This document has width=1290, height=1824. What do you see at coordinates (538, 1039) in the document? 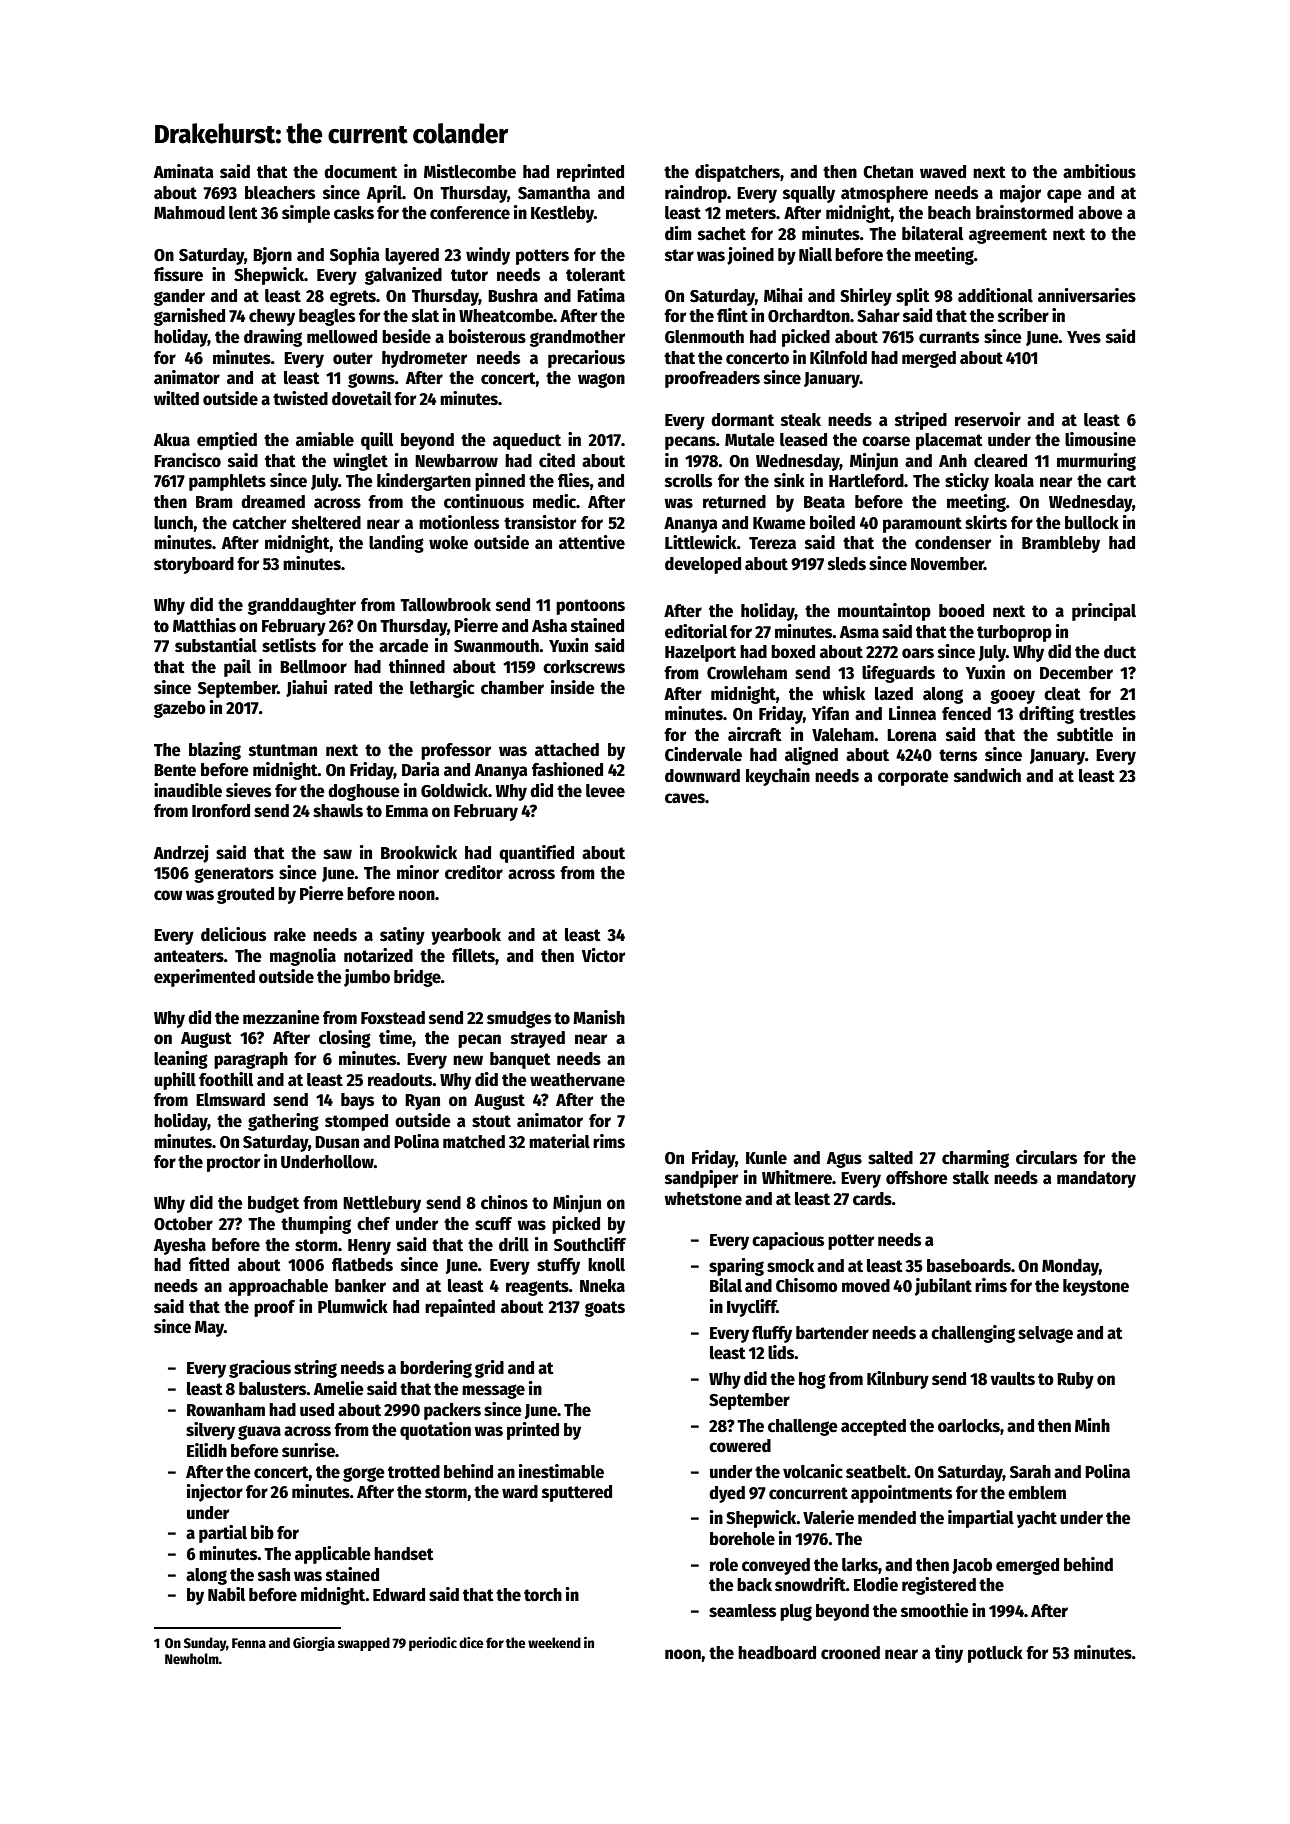
I see `strayed` at bounding box center [538, 1039].
